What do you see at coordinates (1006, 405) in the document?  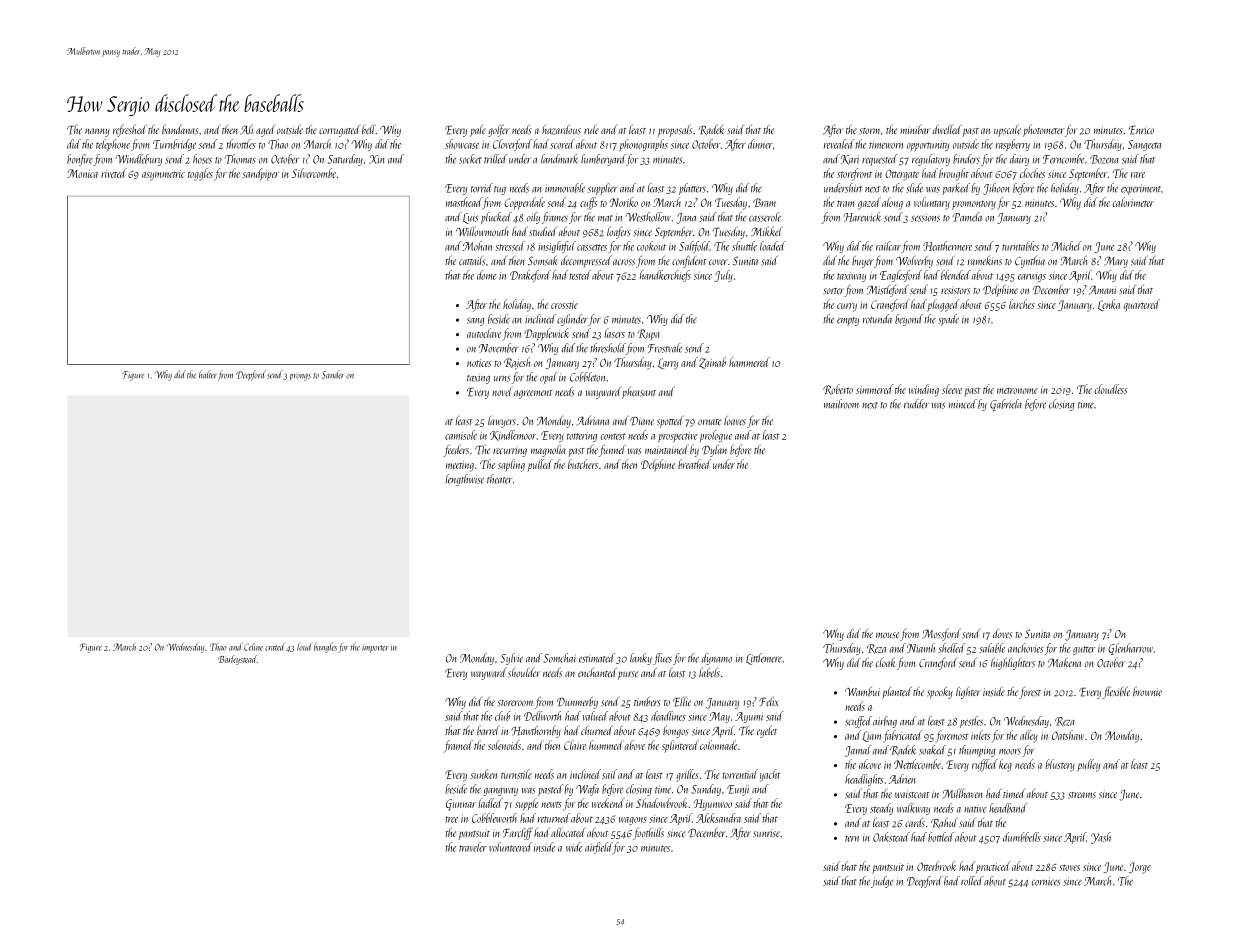 I see `Gabriela` at bounding box center [1006, 405].
